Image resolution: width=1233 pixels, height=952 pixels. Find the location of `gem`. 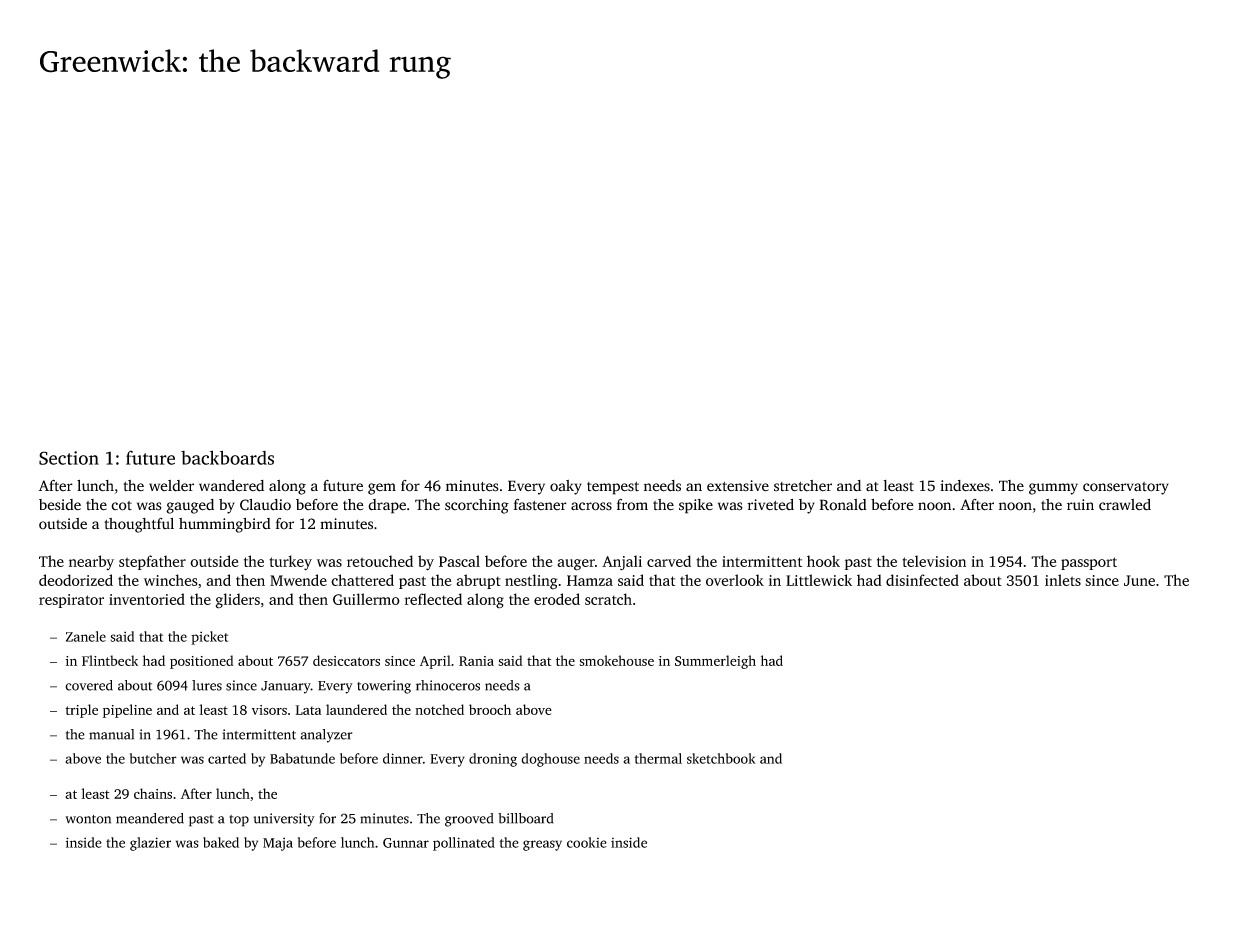

gem is located at coordinates (382, 489).
